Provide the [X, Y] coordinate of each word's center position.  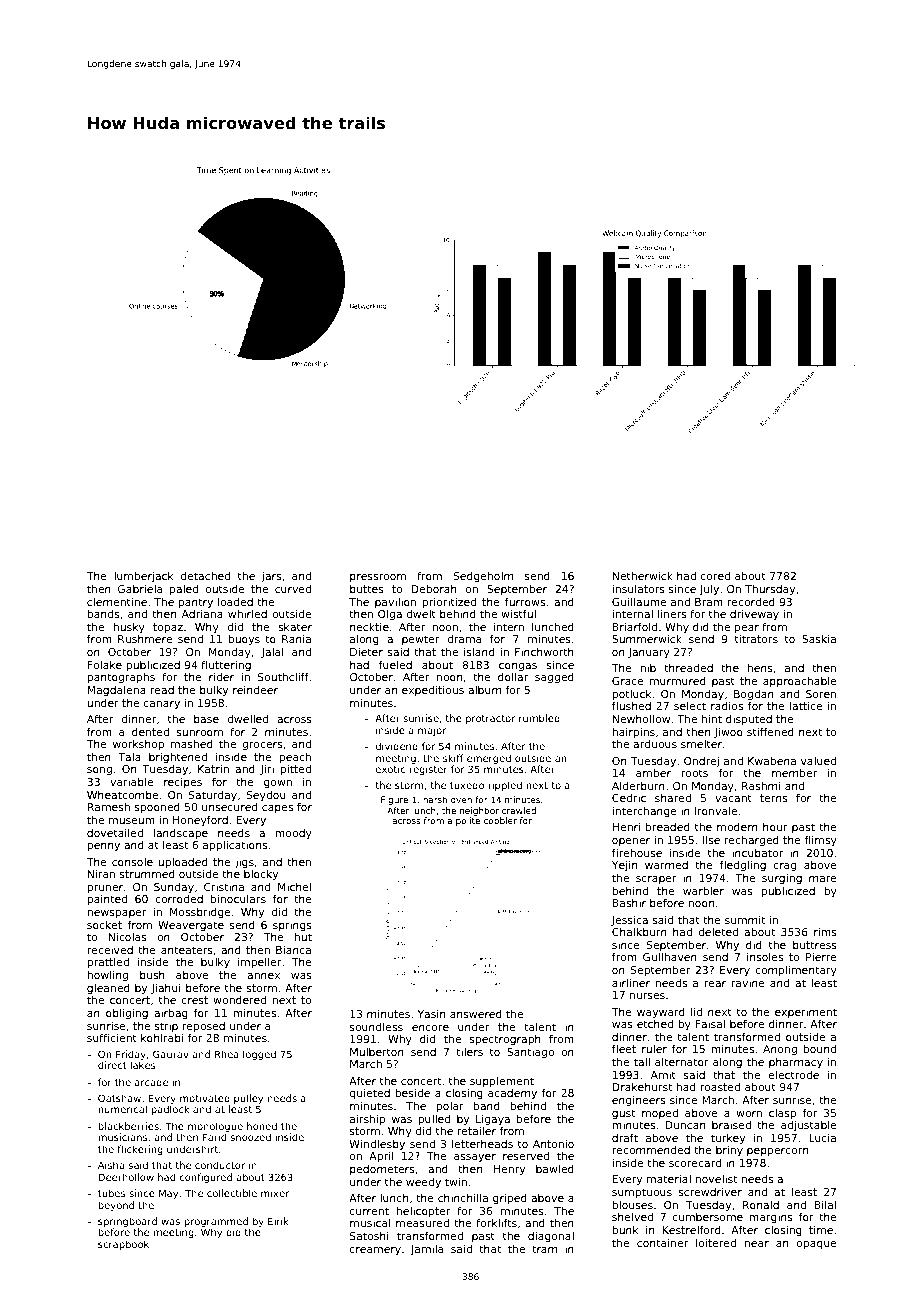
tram [544, 1249]
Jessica [629, 920]
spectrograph [505, 1040]
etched [655, 1024]
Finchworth [544, 652]
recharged [752, 840]
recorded [751, 602]
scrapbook [123, 1245]
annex [263, 976]
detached [205, 576]
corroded [179, 899]
